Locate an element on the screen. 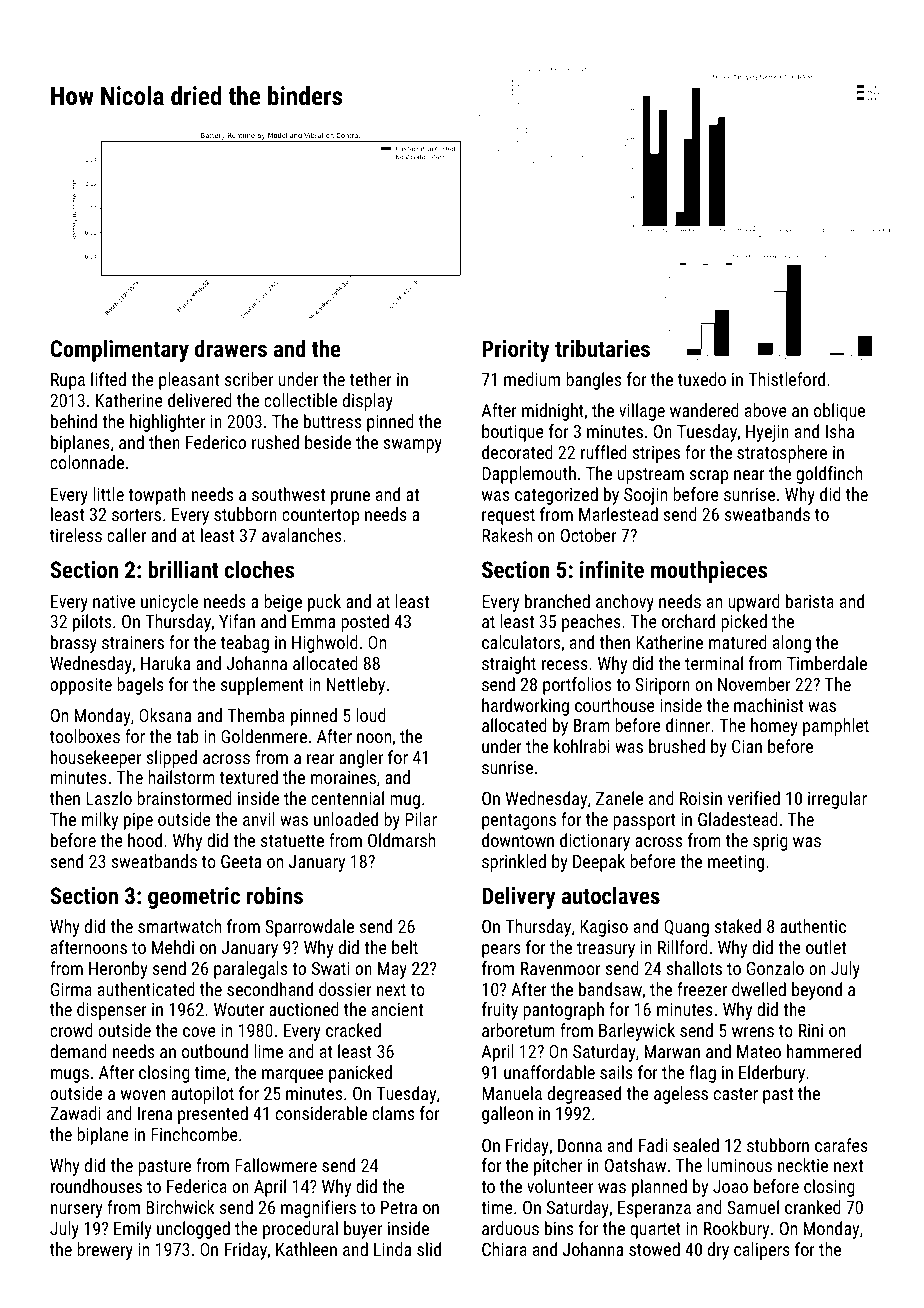 The height and width of the screenshot is (1308, 924). Priority is located at coordinates (516, 351).
